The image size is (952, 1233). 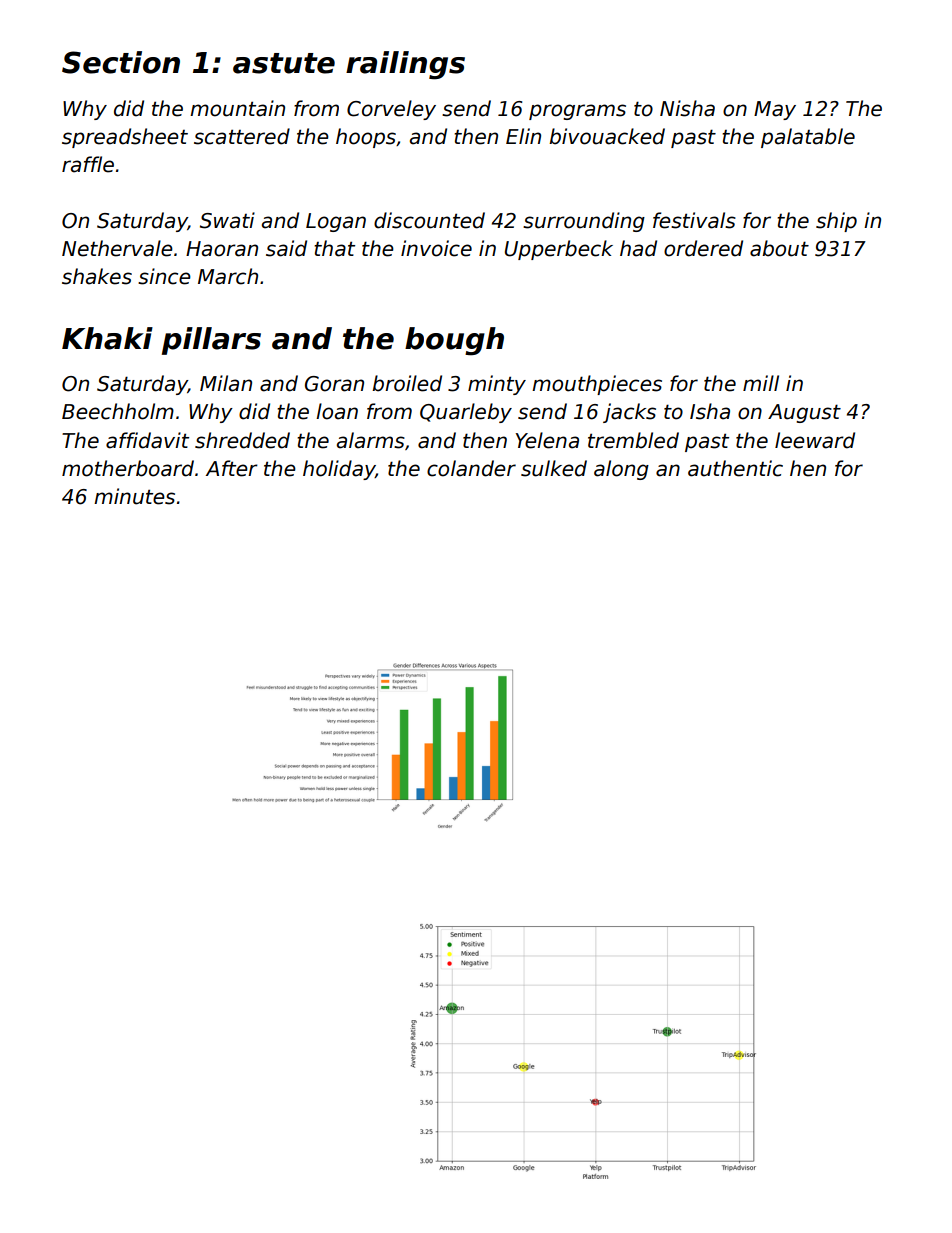 I want to click on minutes, so click(x=134, y=496).
